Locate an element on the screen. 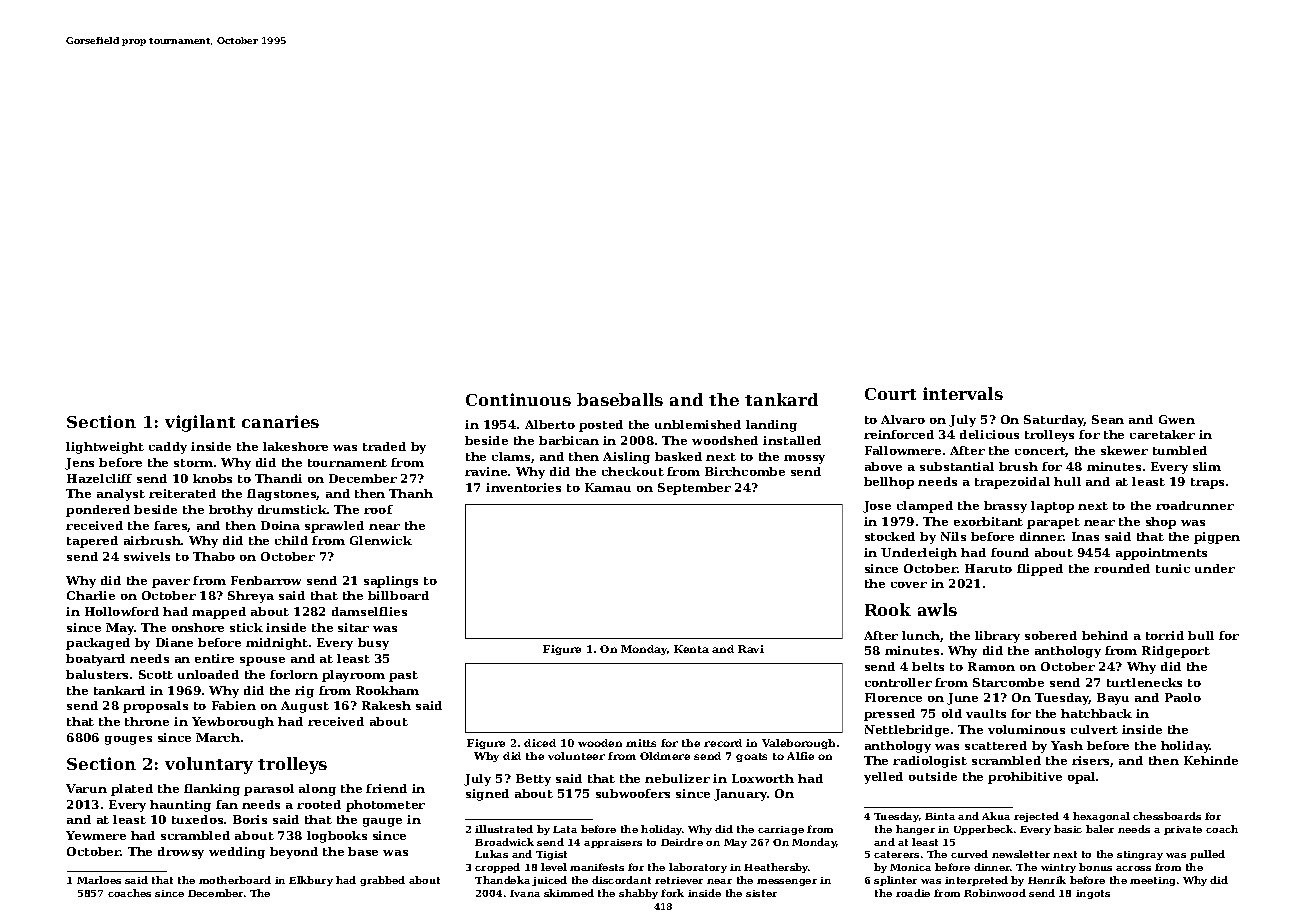  Alberto is located at coordinates (550, 424).
